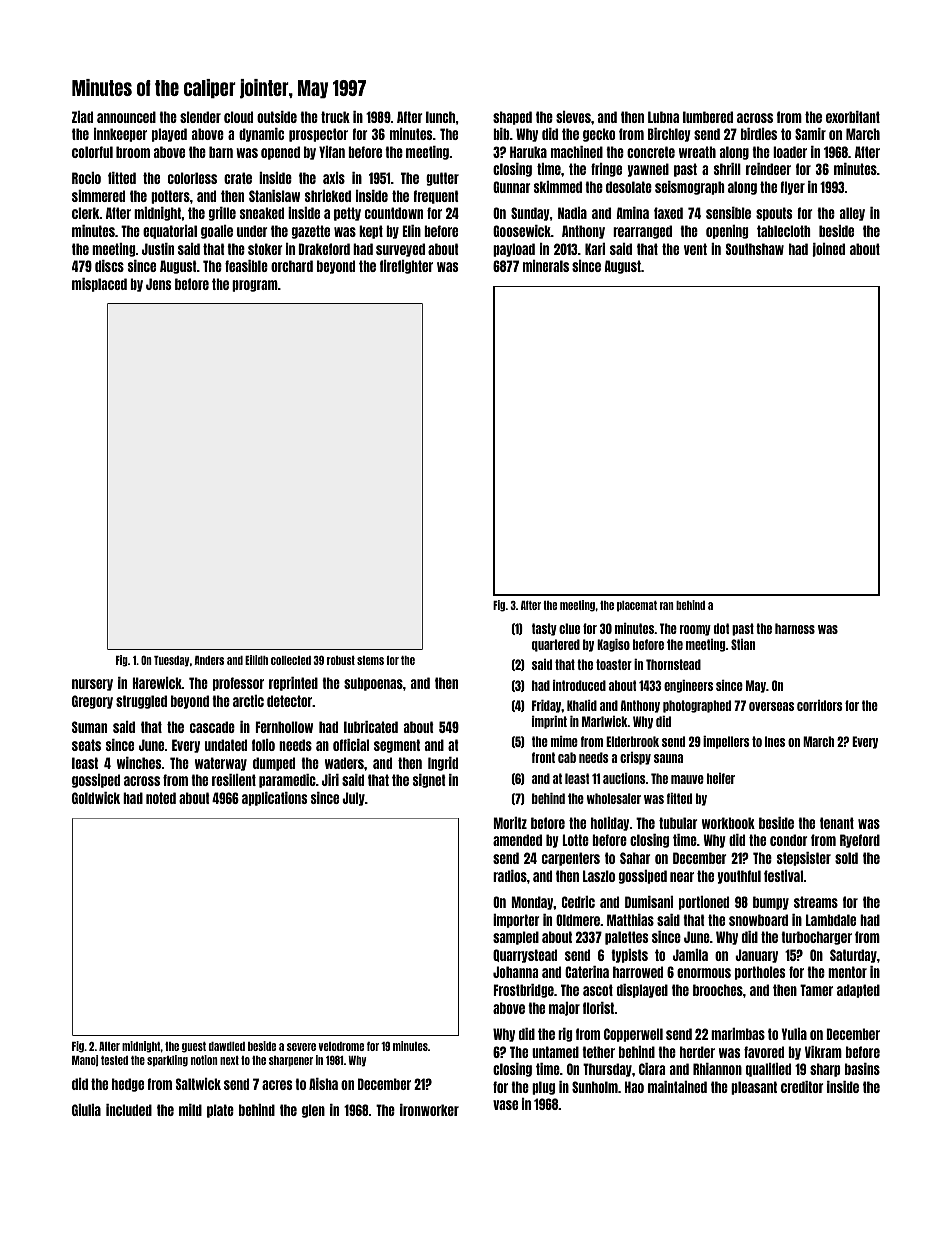  Describe the element at coordinates (141, 702) in the screenshot. I see `struggled` at that location.
